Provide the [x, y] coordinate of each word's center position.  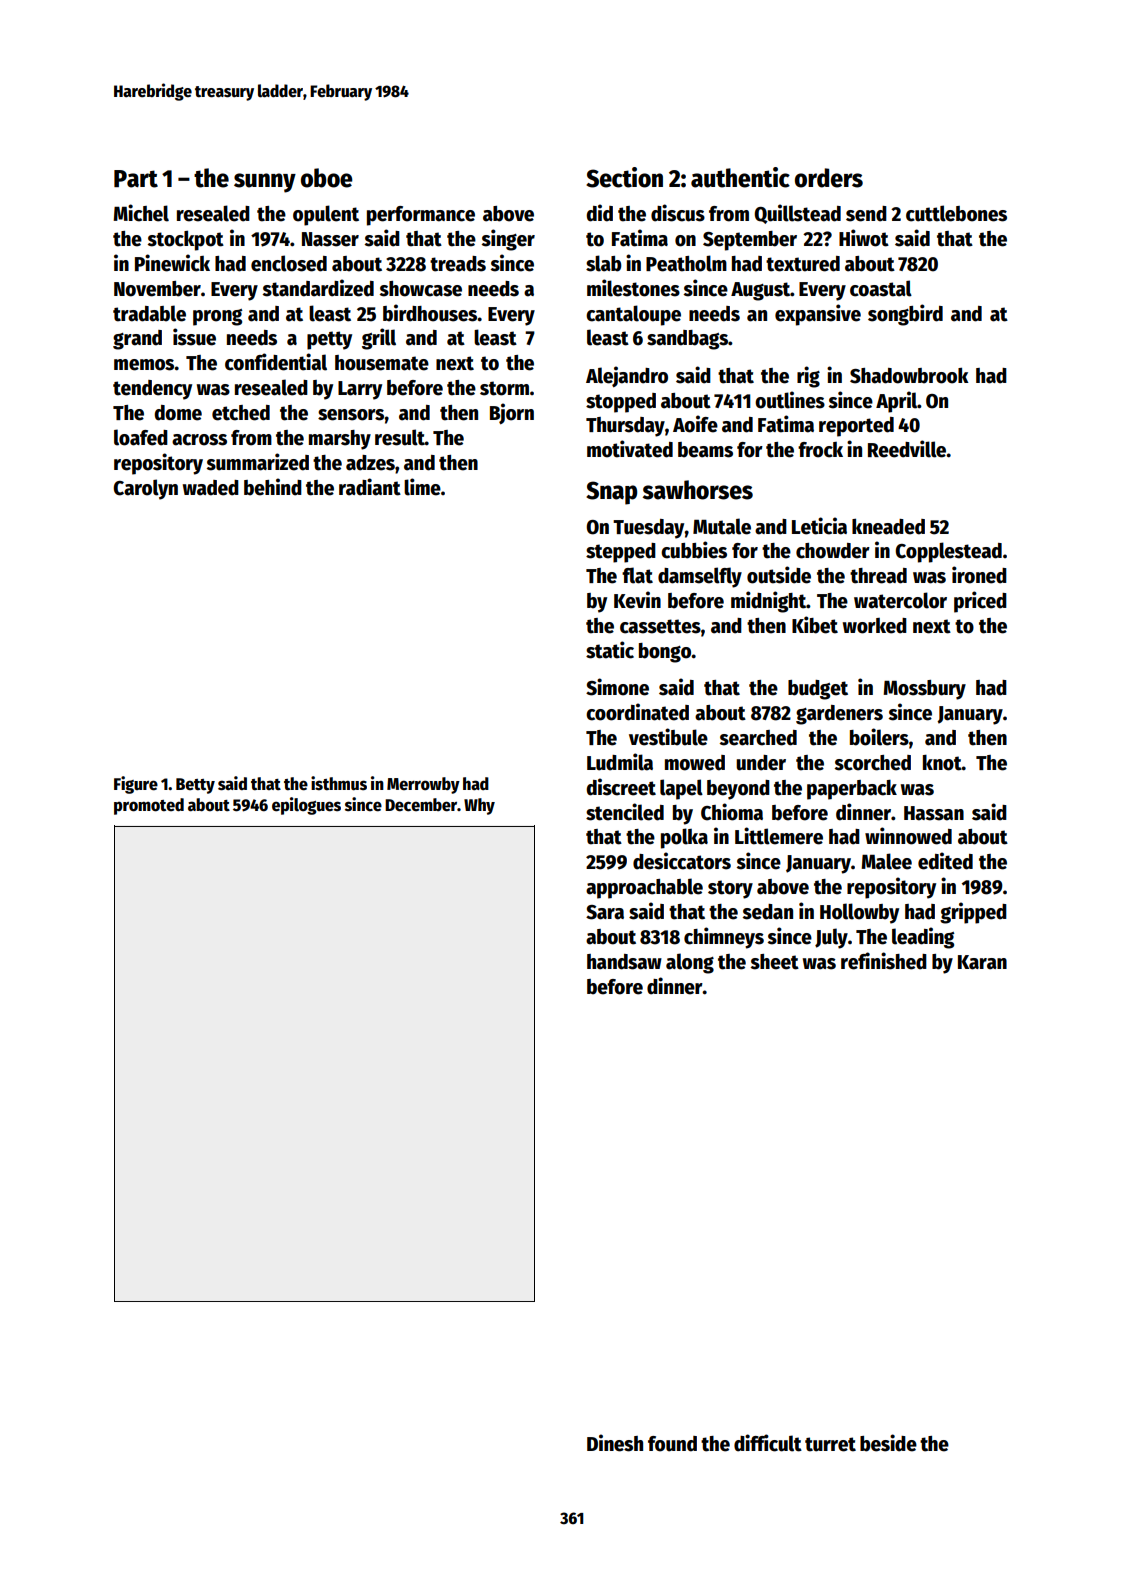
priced [980, 602]
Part [136, 179]
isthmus [339, 783]
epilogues [306, 806]
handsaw [624, 962]
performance [421, 216]
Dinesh [615, 1443]
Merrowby [423, 785]
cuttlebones [956, 213]
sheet [775, 962]
